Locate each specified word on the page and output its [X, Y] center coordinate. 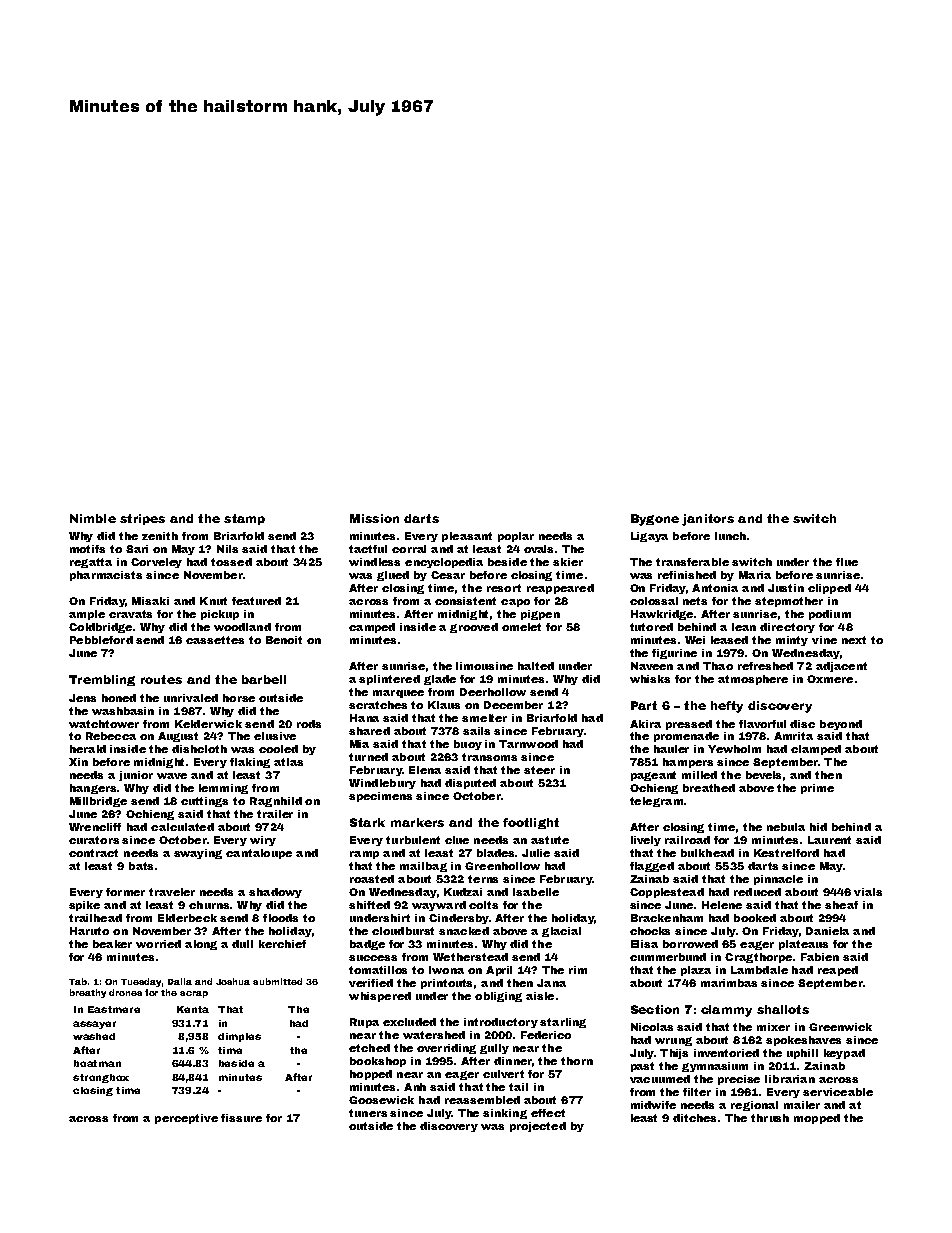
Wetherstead [470, 957]
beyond [841, 725]
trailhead [95, 918]
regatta [91, 563]
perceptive [186, 1119]
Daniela [827, 931]
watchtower [104, 724]
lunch [730, 536]
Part [644, 705]
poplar [516, 537]
